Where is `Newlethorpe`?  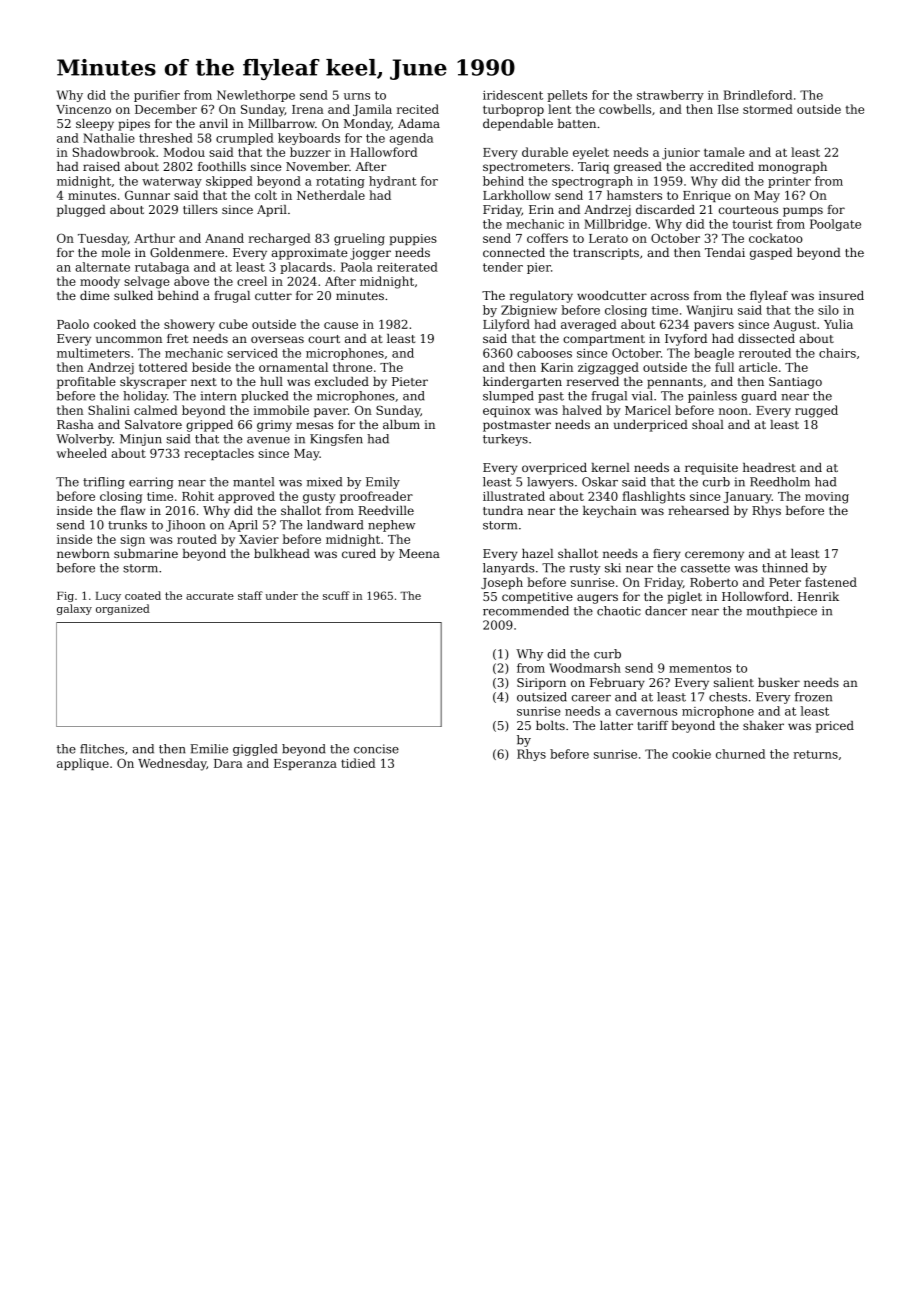
Newlethorpe is located at coordinates (256, 96).
